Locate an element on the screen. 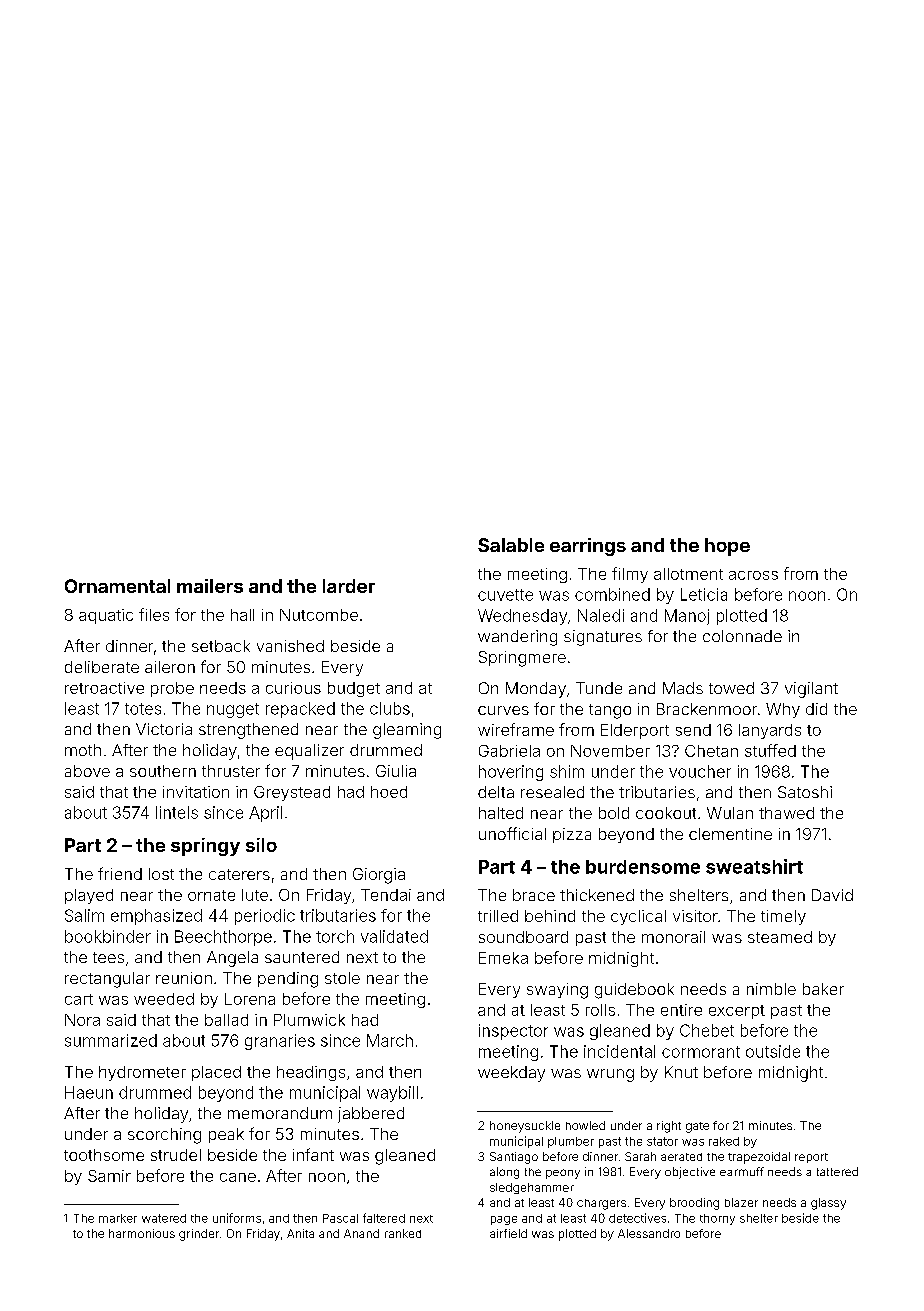 The image size is (924, 1311). Ornamental is located at coordinates (117, 586).
